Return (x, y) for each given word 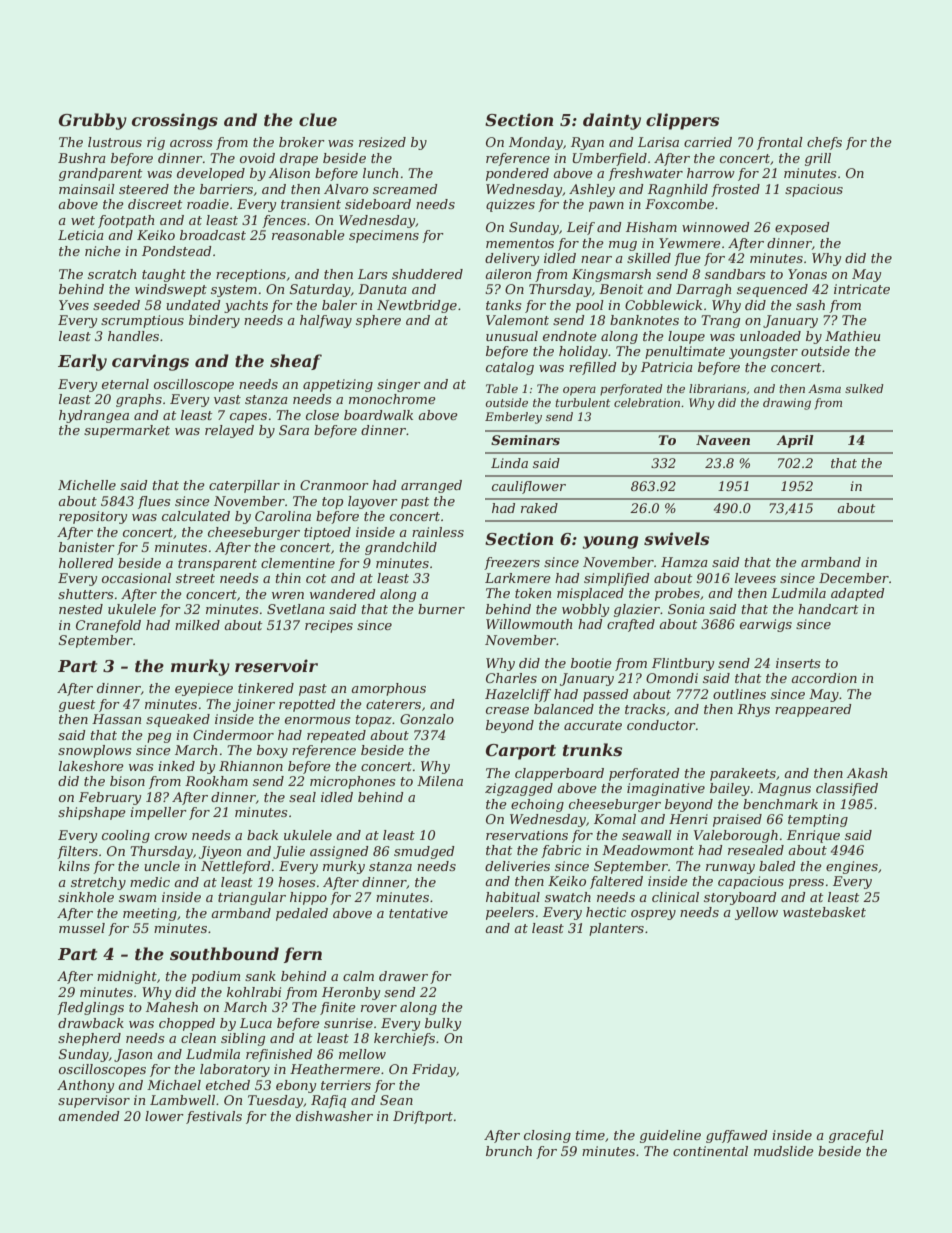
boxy (272, 751)
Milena (440, 781)
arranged (431, 486)
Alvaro (346, 189)
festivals (214, 1117)
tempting (818, 820)
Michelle (87, 485)
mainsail (87, 189)
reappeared (813, 710)
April (795, 441)
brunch (509, 1151)
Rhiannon (251, 766)
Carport (521, 752)
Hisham (651, 227)
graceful (856, 1136)
